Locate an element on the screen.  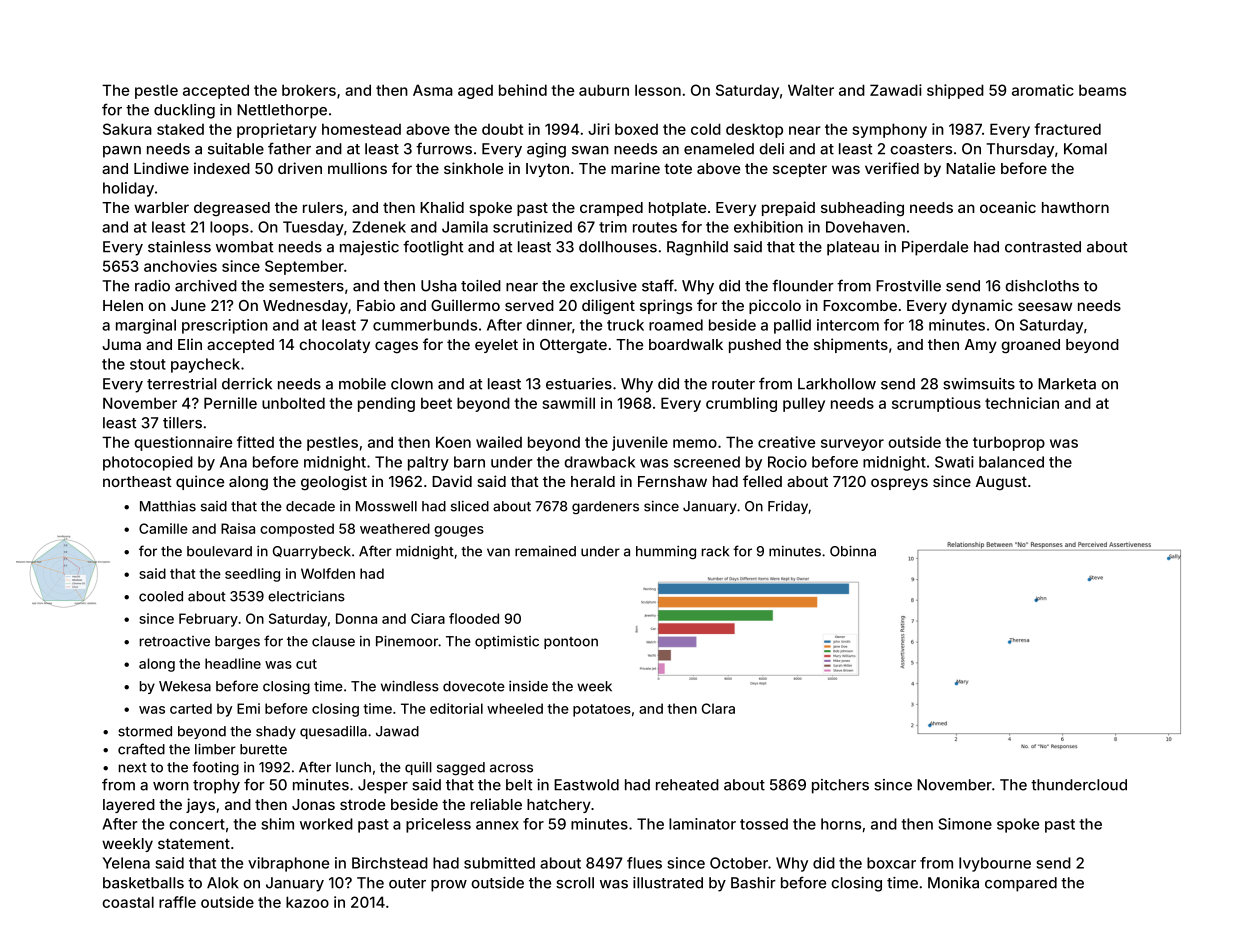
Obinna is located at coordinates (853, 551).
